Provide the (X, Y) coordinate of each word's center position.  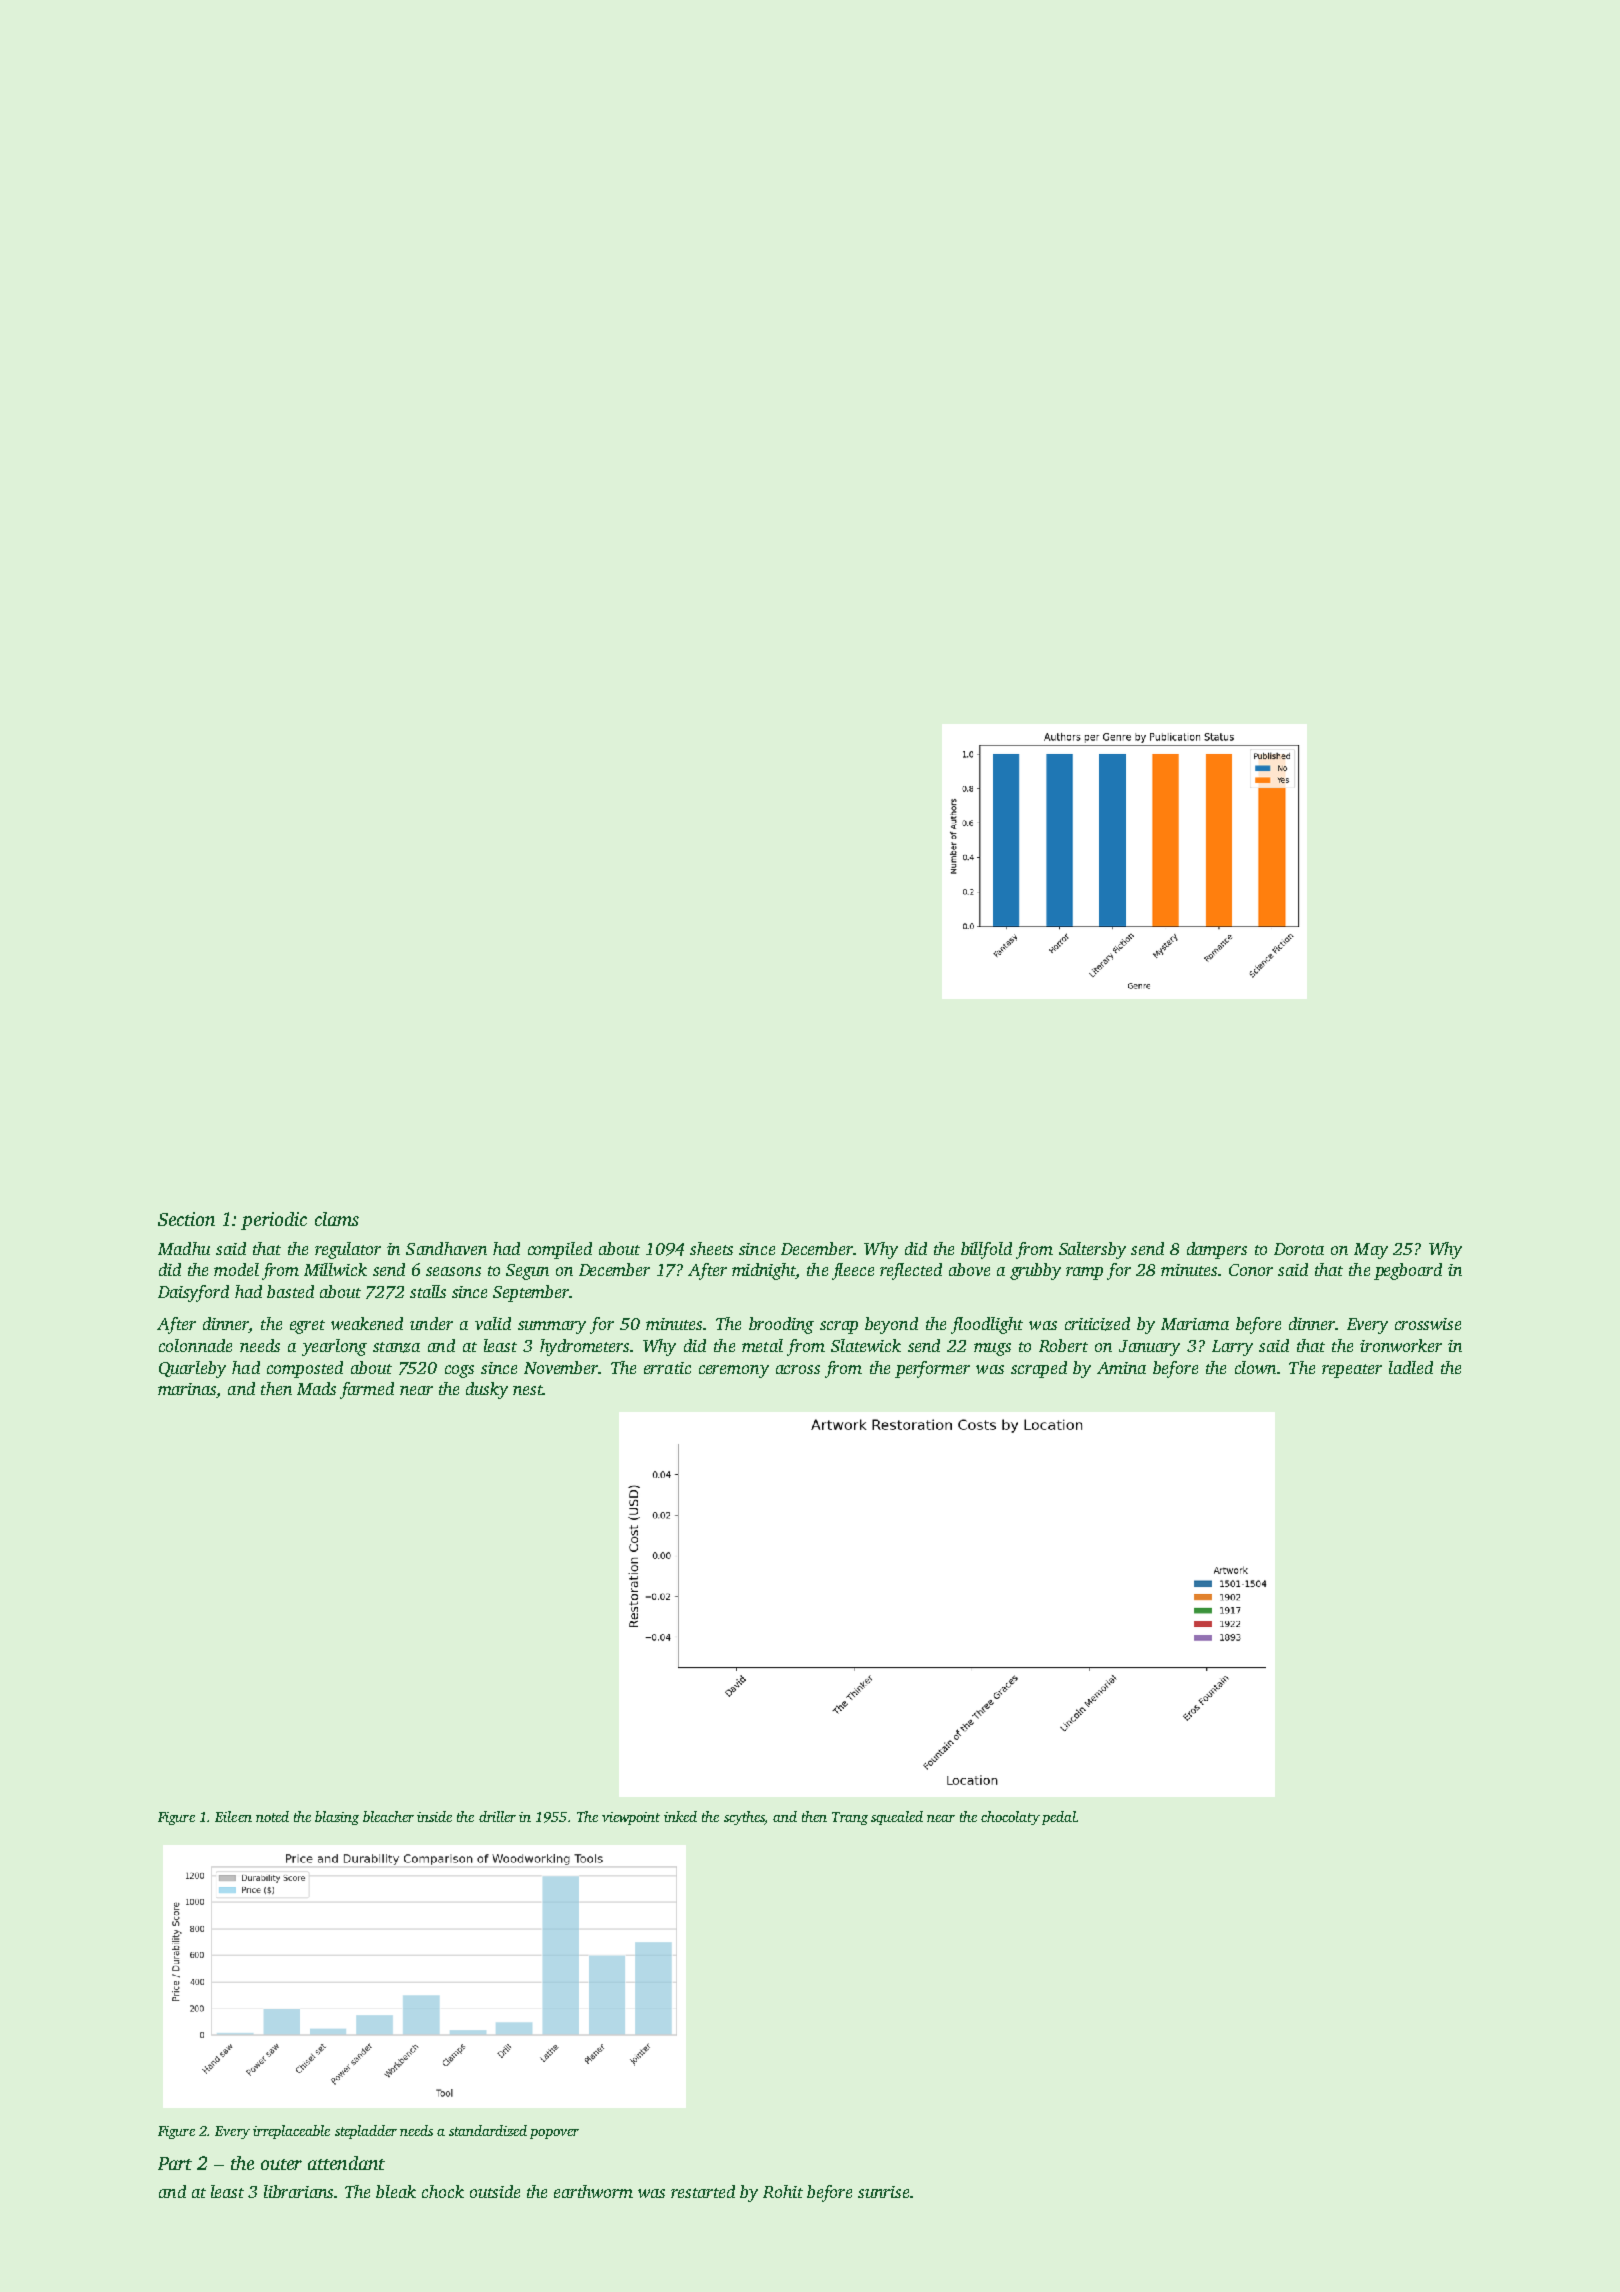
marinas (187, 1390)
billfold (986, 1250)
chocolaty (1010, 1818)
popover (554, 2134)
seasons (453, 1271)
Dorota (1299, 1249)
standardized (488, 2130)
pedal (1059, 1818)
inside (434, 1816)
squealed (897, 1818)
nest (528, 1390)
